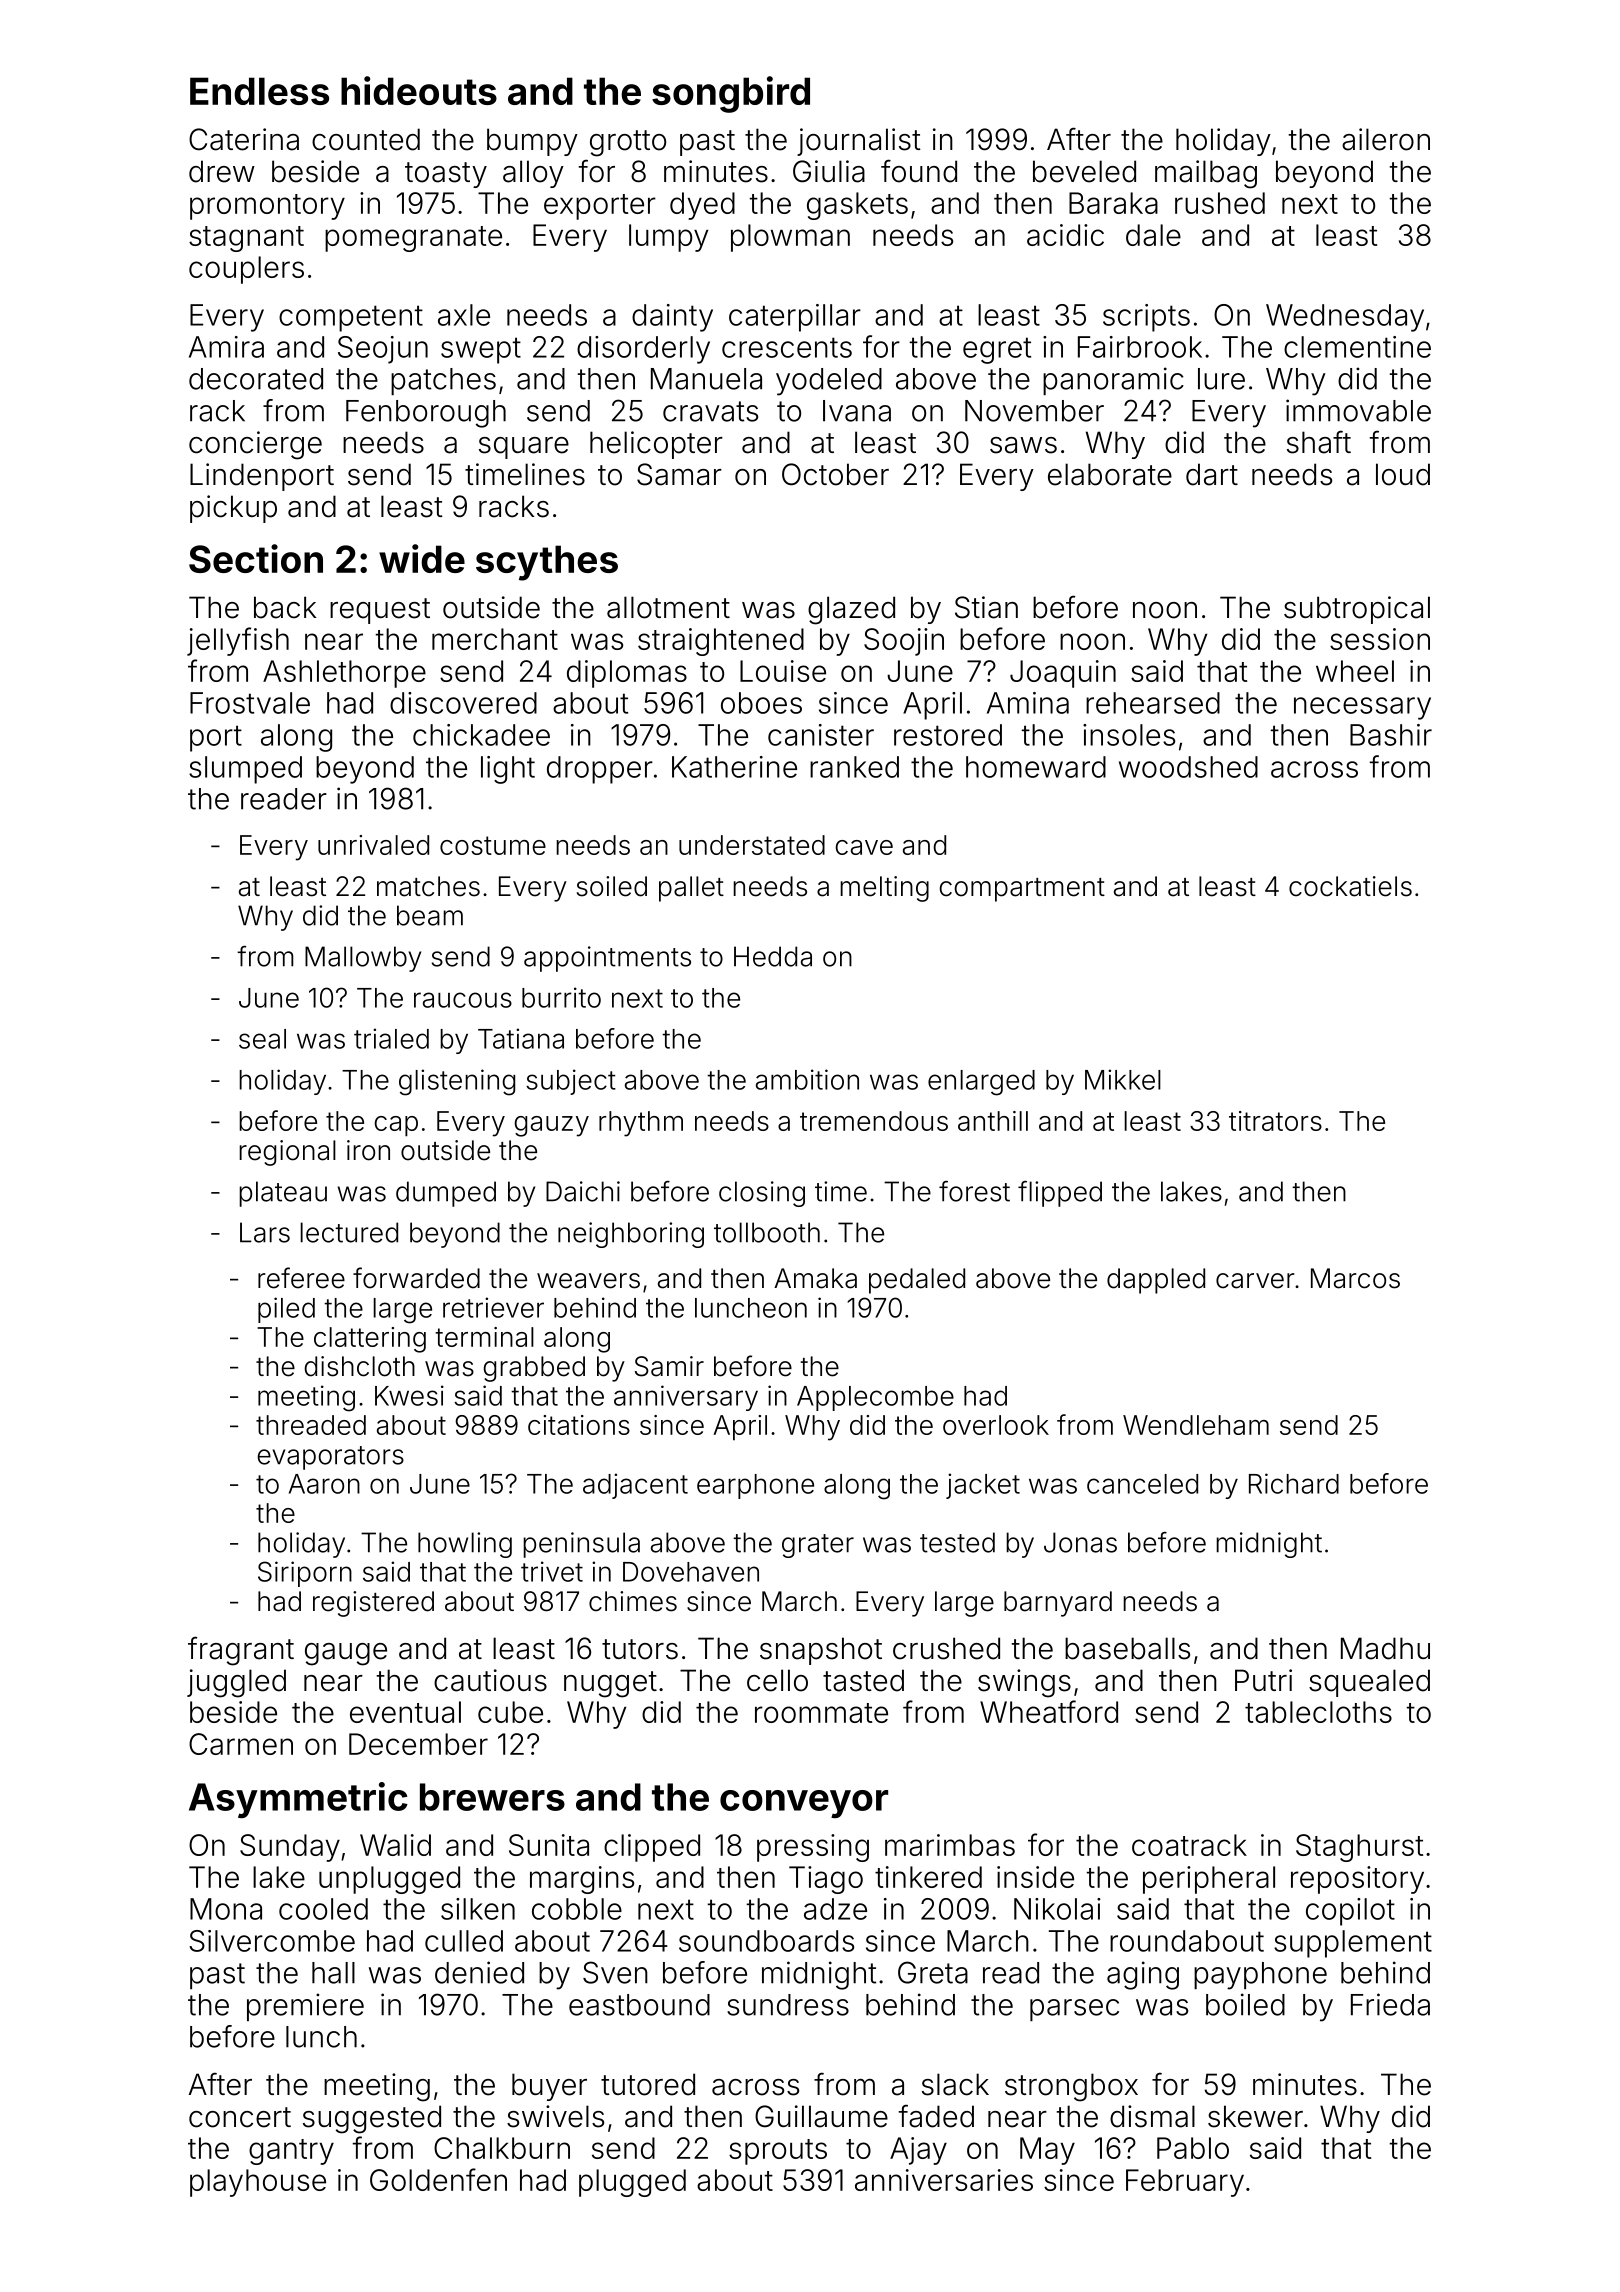  Describe the element at coordinates (492, 1797) in the page. I see `brewers` at that location.
